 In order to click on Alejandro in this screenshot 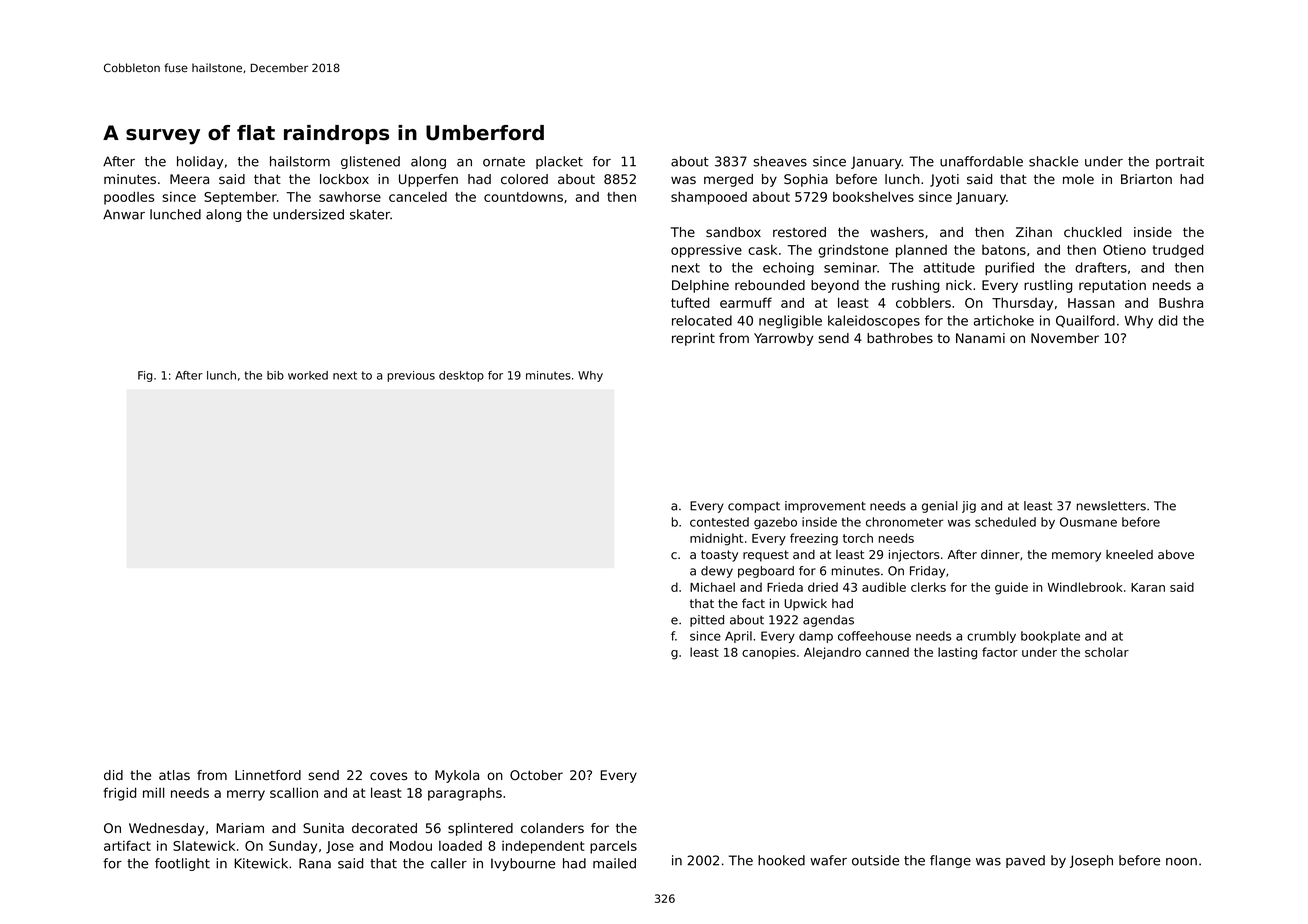, I will do `click(832, 653)`.
